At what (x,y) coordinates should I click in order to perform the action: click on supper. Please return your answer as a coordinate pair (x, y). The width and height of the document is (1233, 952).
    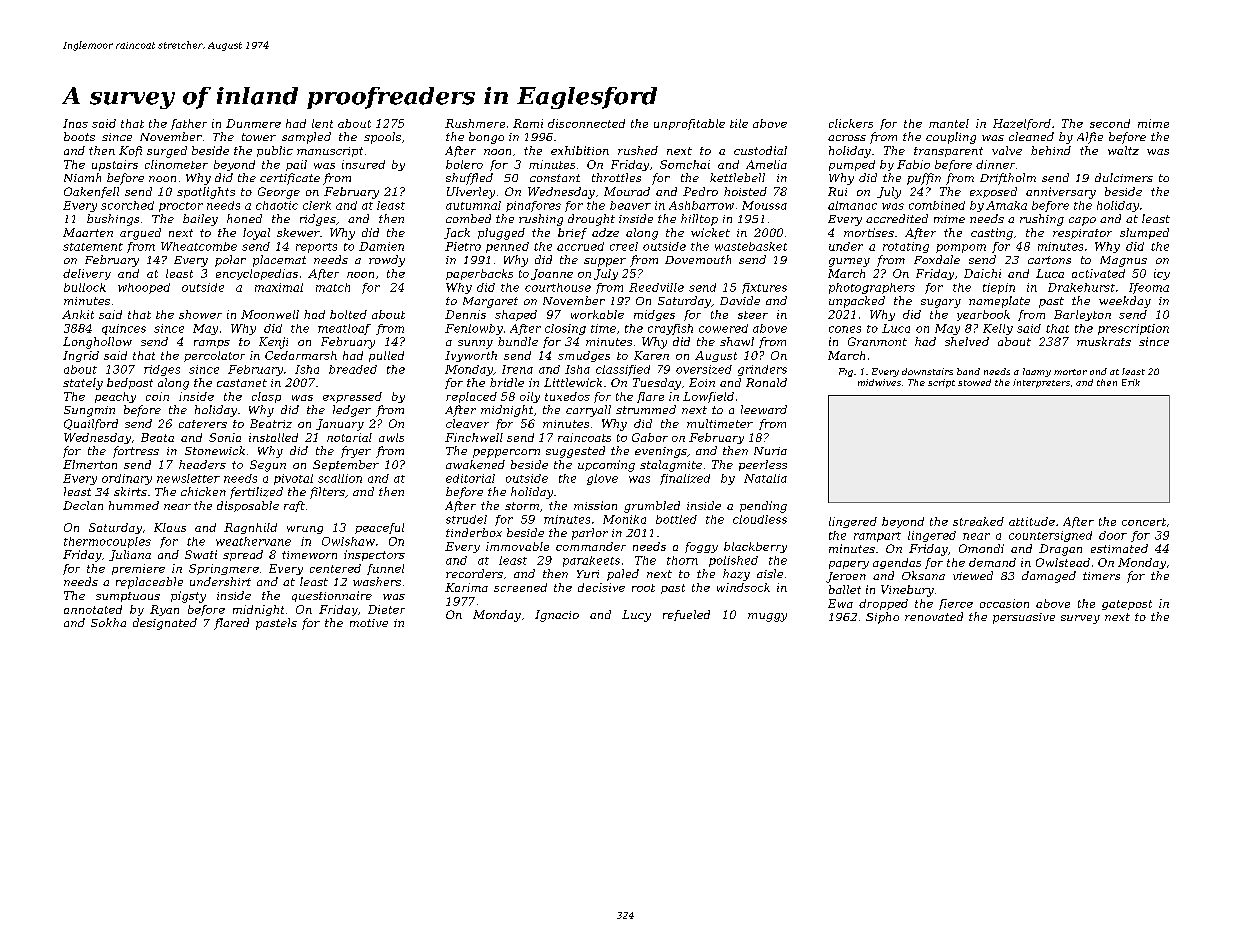
    Looking at the image, I should click on (605, 262).
